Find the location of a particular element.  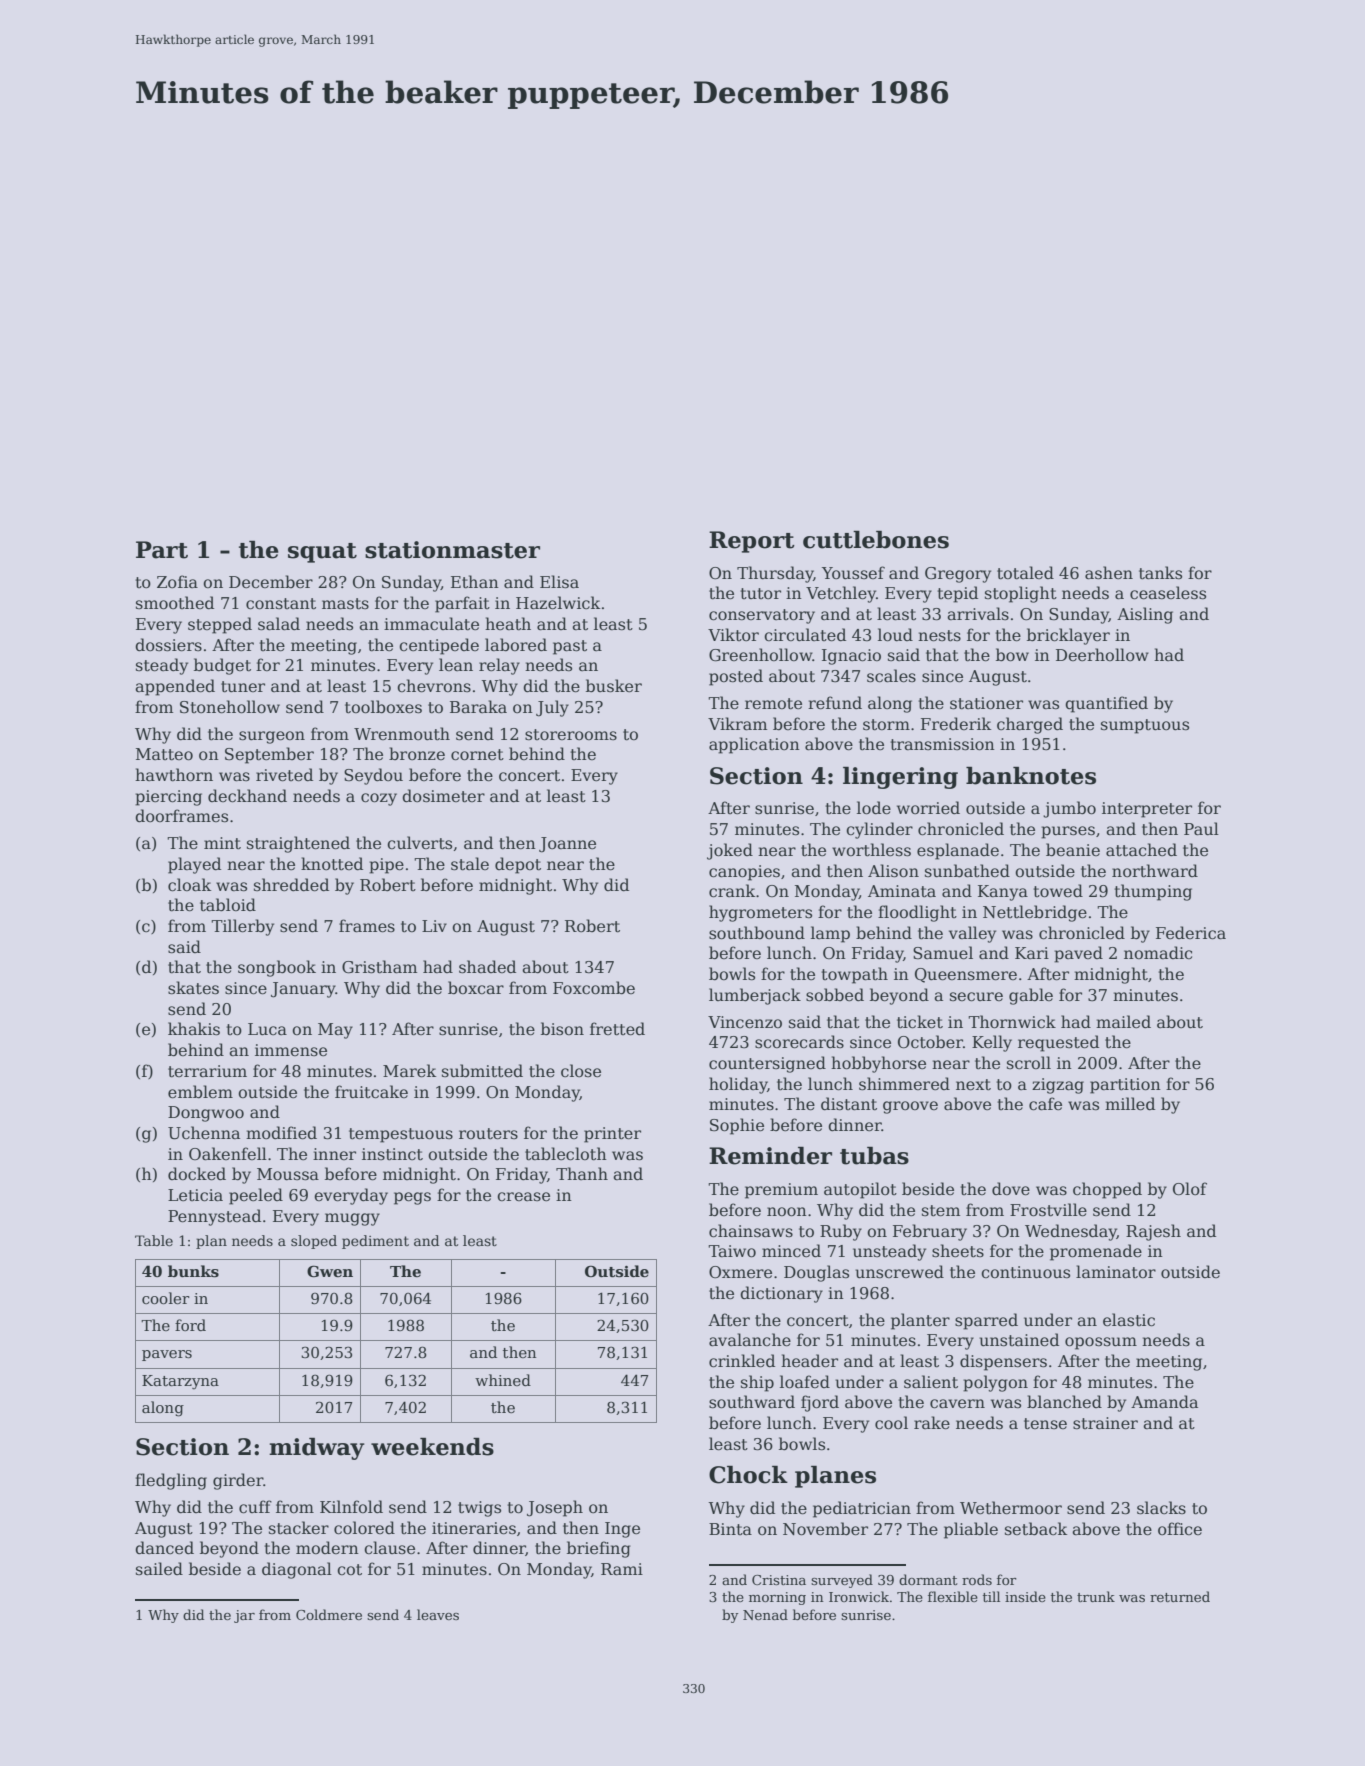

crank is located at coordinates (732, 891).
